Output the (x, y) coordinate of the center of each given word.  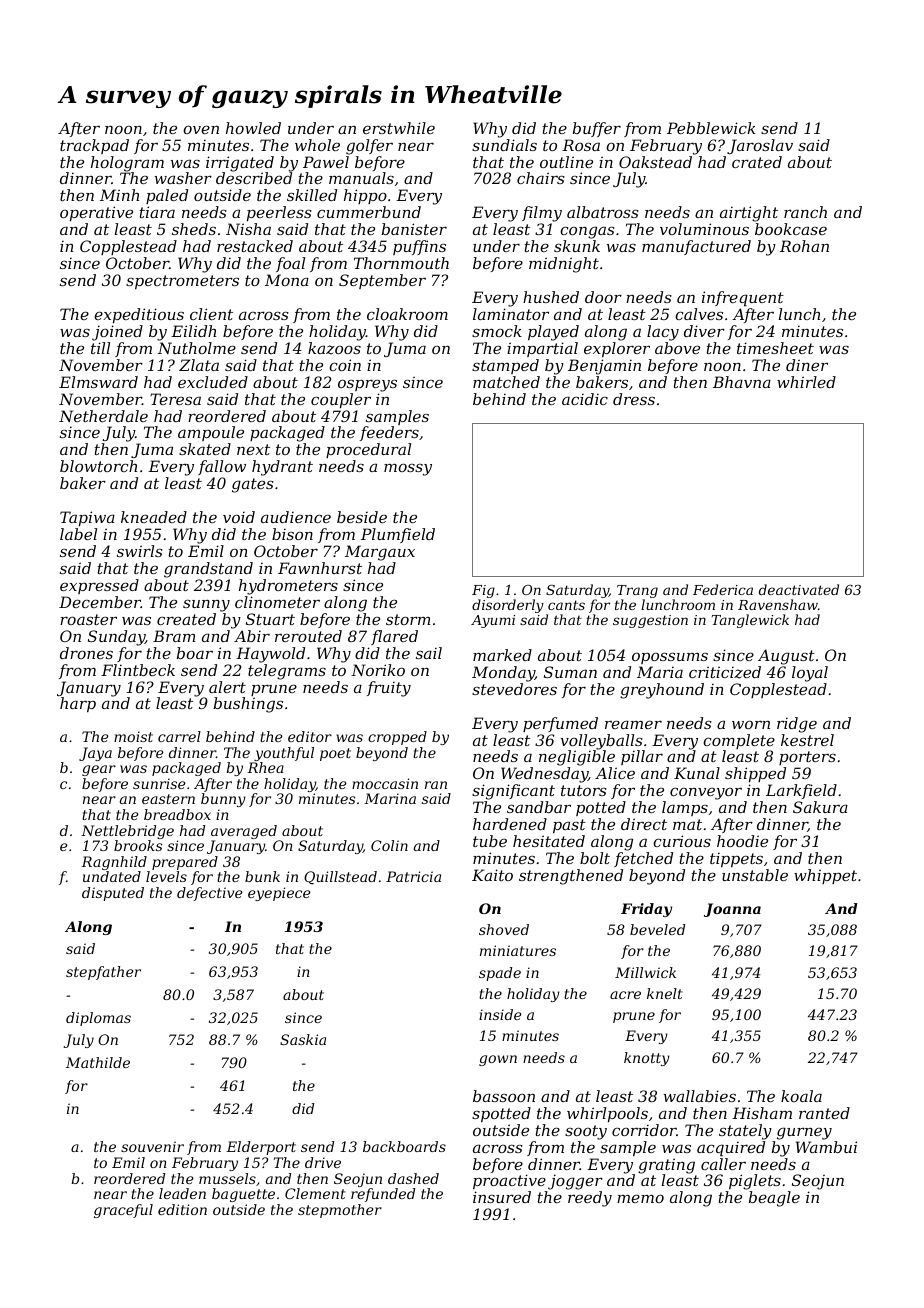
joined (117, 333)
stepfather (103, 973)
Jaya (95, 754)
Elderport (261, 1148)
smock (497, 331)
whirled (806, 382)
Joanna (732, 910)
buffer (597, 129)
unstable (755, 875)
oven (201, 129)
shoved (504, 929)
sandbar (539, 807)
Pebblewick (711, 128)
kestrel (807, 740)
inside (500, 1014)
